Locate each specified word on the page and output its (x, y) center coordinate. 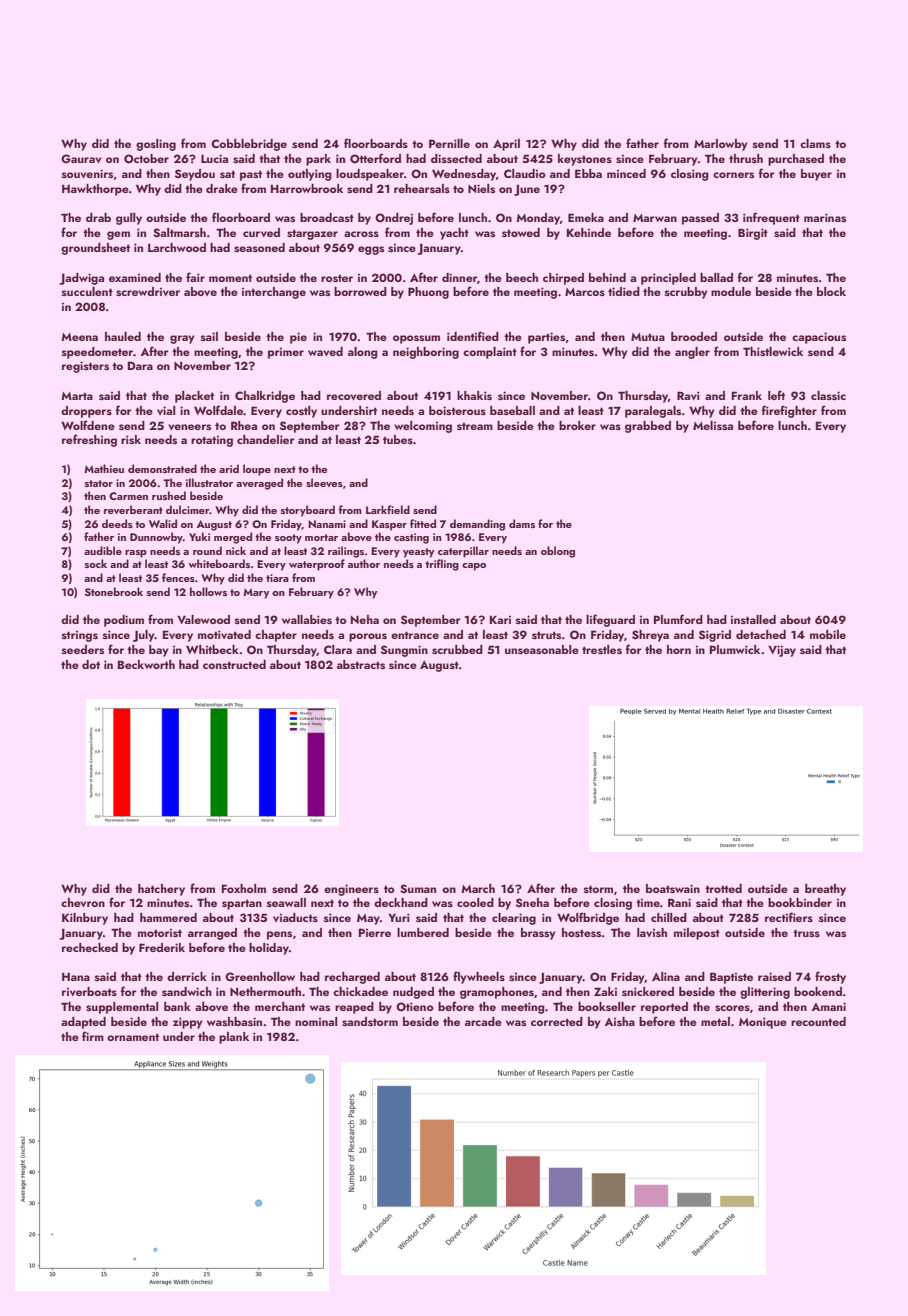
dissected (456, 158)
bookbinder (800, 902)
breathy (825, 890)
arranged (212, 934)
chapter (276, 636)
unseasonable (542, 649)
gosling (156, 145)
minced (626, 173)
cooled (475, 902)
